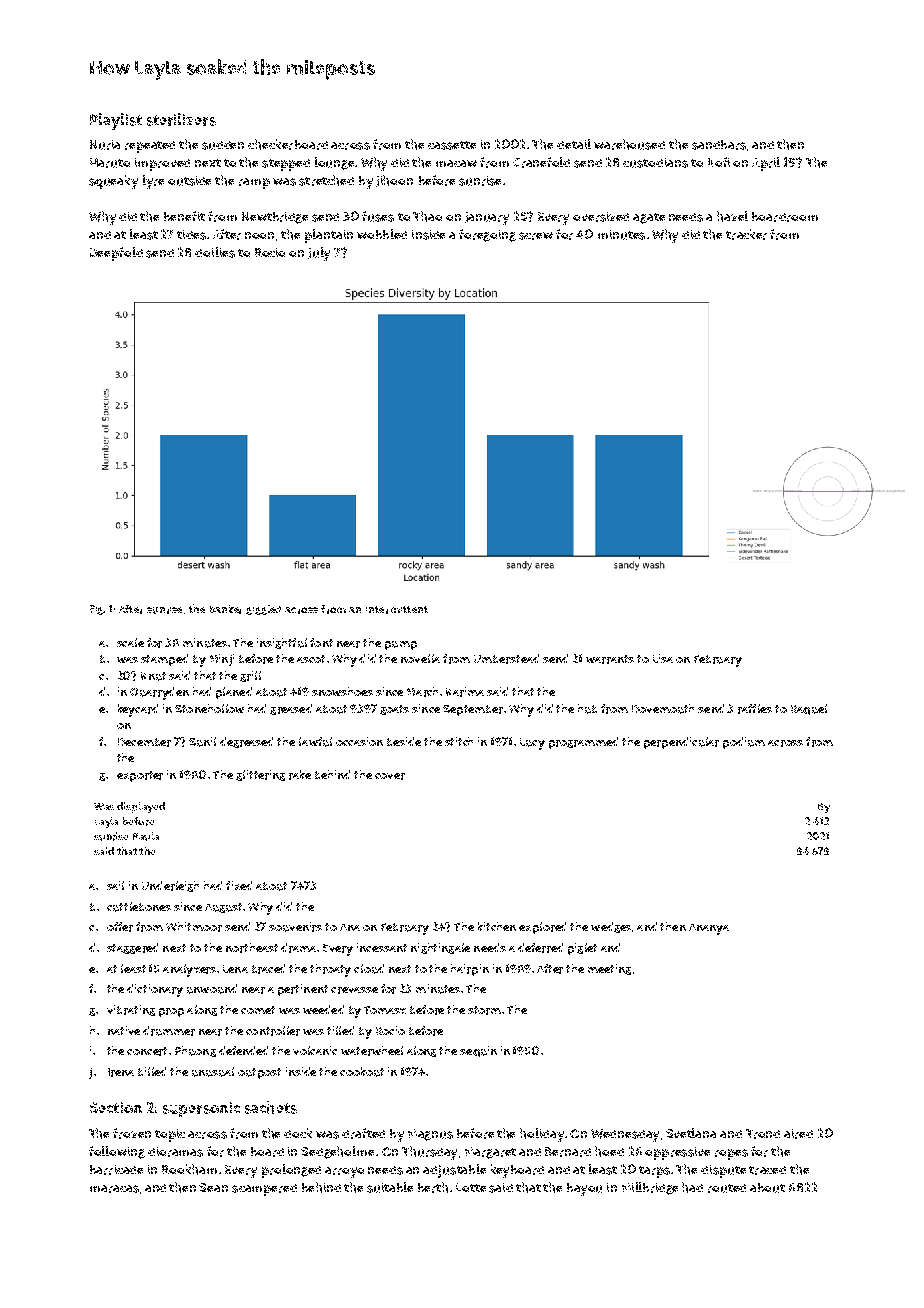 The width and height of the screenshot is (924, 1308). What do you see at coordinates (609, 969) in the screenshot?
I see `meeting` at bounding box center [609, 969].
